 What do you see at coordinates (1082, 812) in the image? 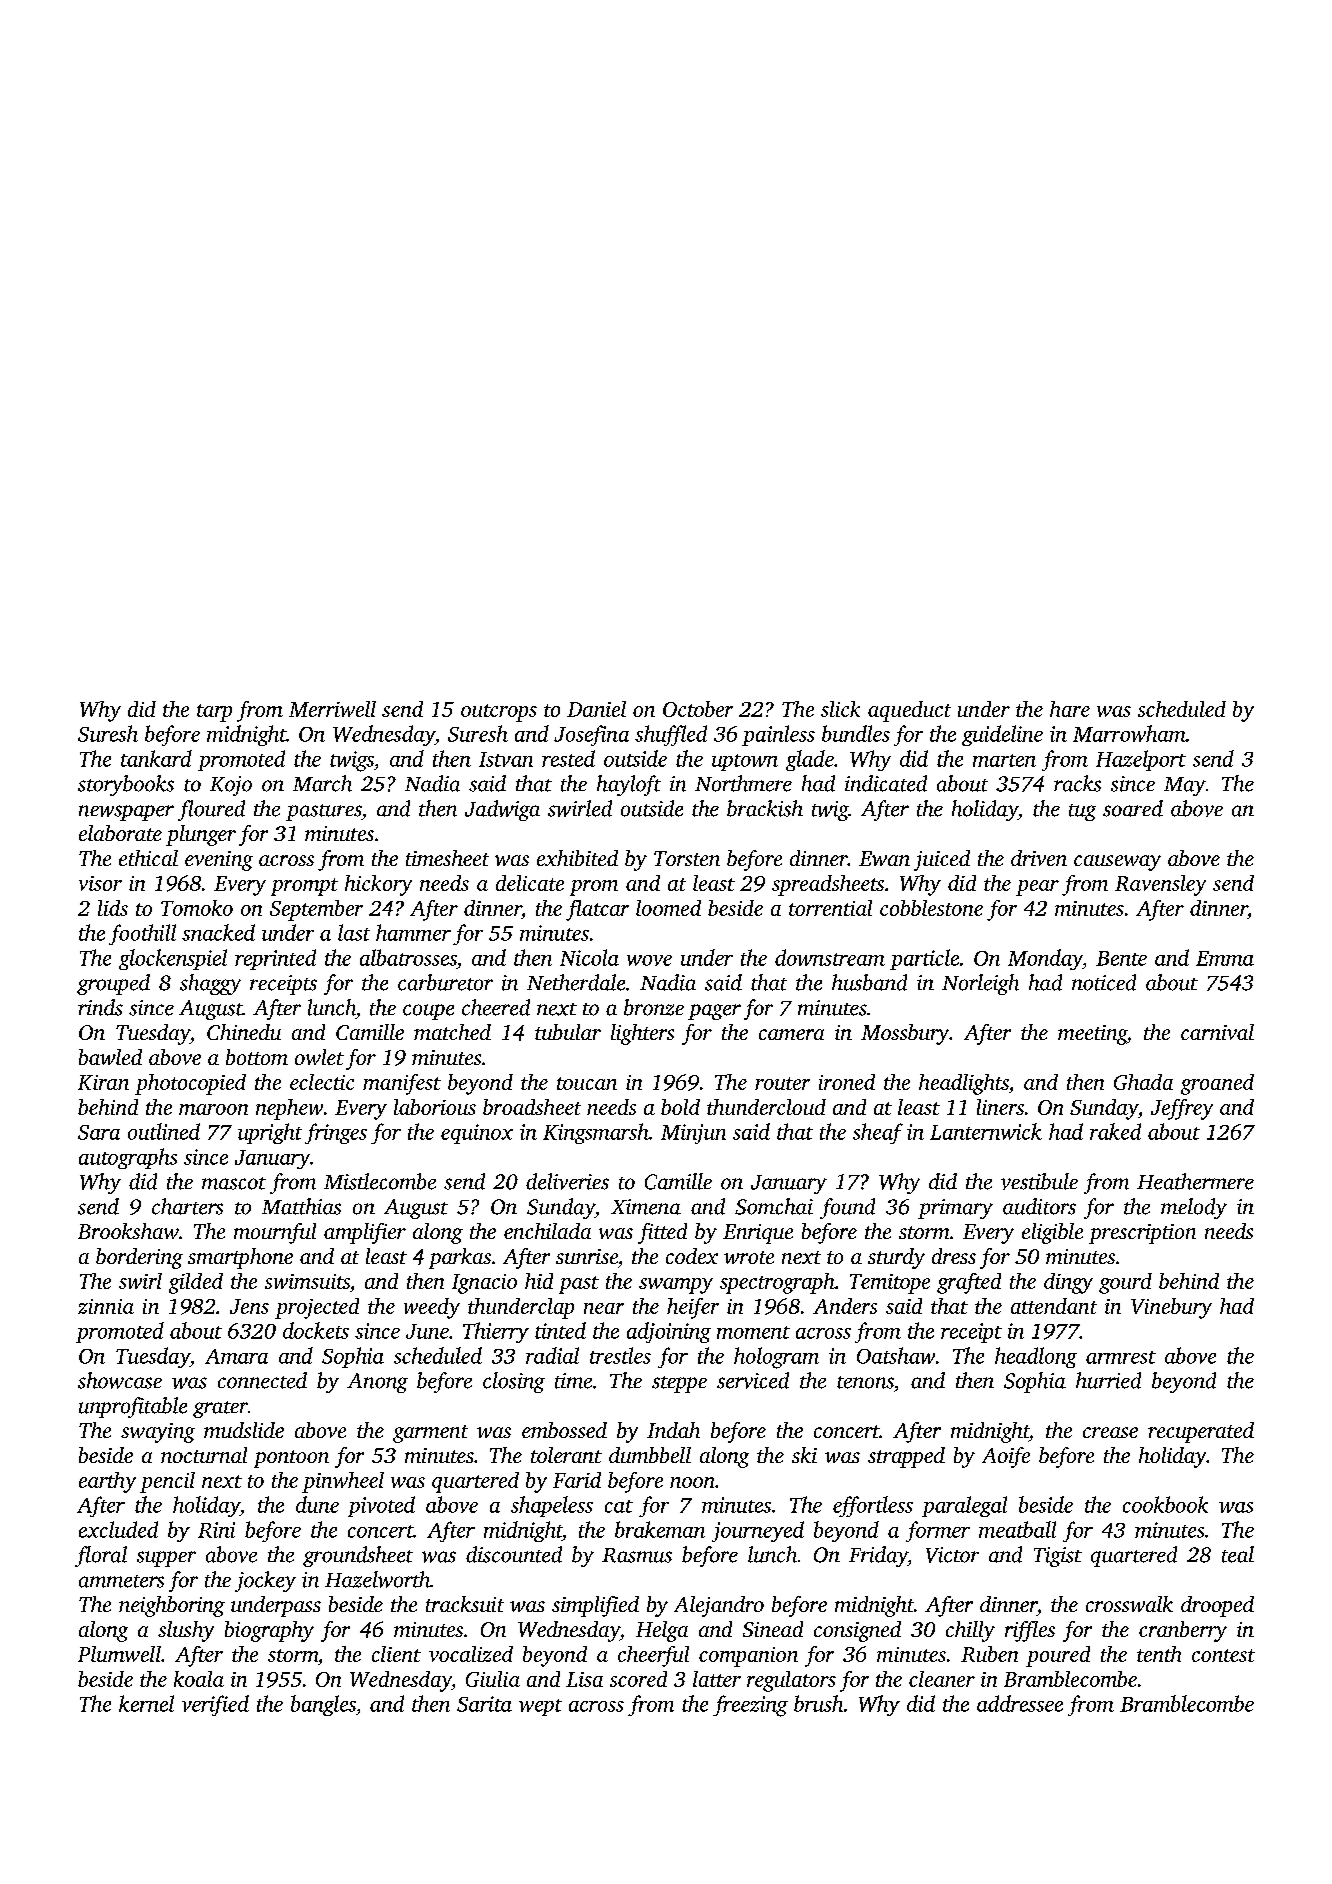
I see `tug` at bounding box center [1082, 812].
